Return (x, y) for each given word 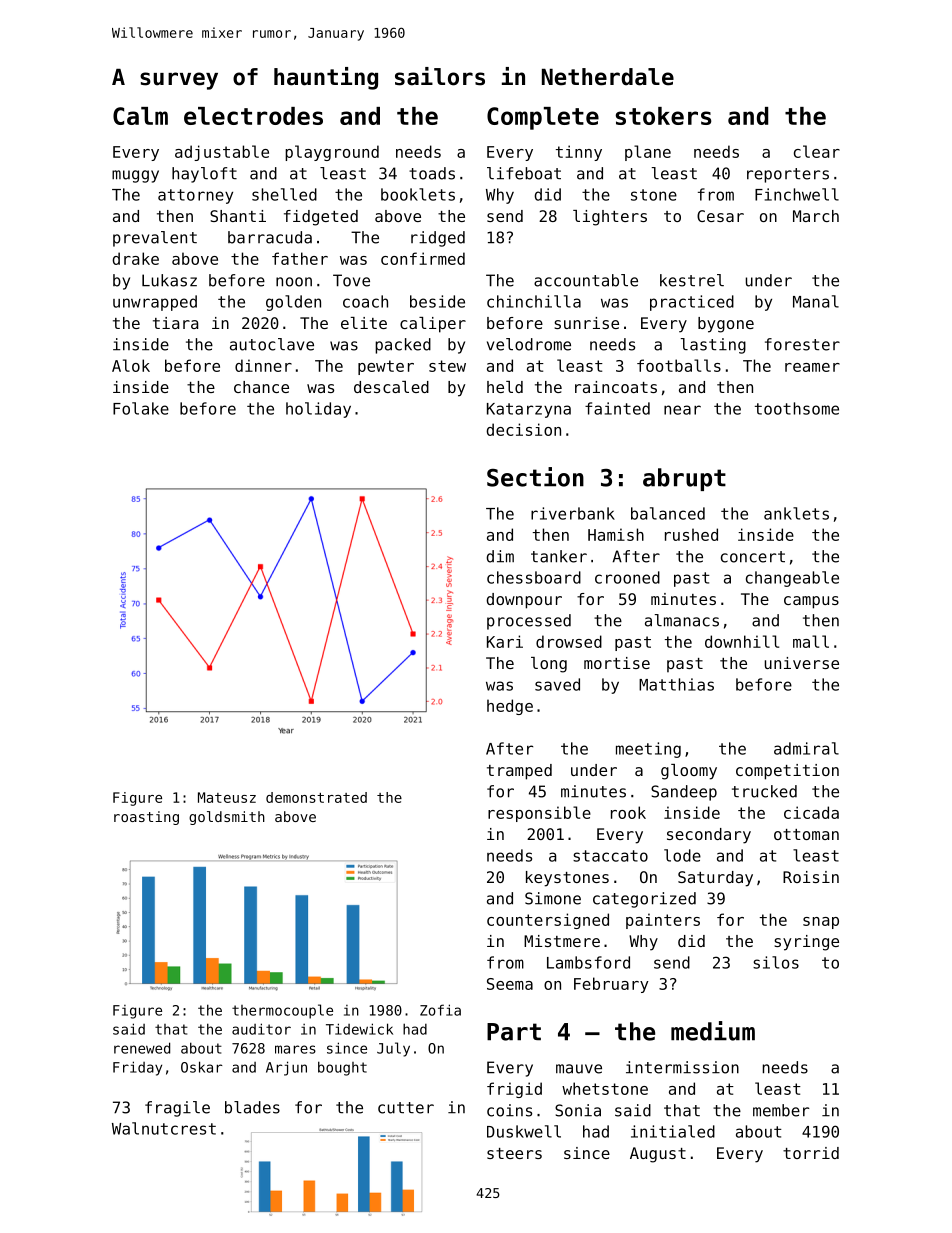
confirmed (423, 258)
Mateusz (227, 797)
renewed (142, 1048)
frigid (514, 1090)
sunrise (586, 323)
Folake (141, 408)
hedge (510, 707)
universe (802, 663)
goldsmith (227, 818)
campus (811, 602)
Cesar (720, 216)
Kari (505, 641)
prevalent (155, 239)
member (781, 1110)
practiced (692, 303)
